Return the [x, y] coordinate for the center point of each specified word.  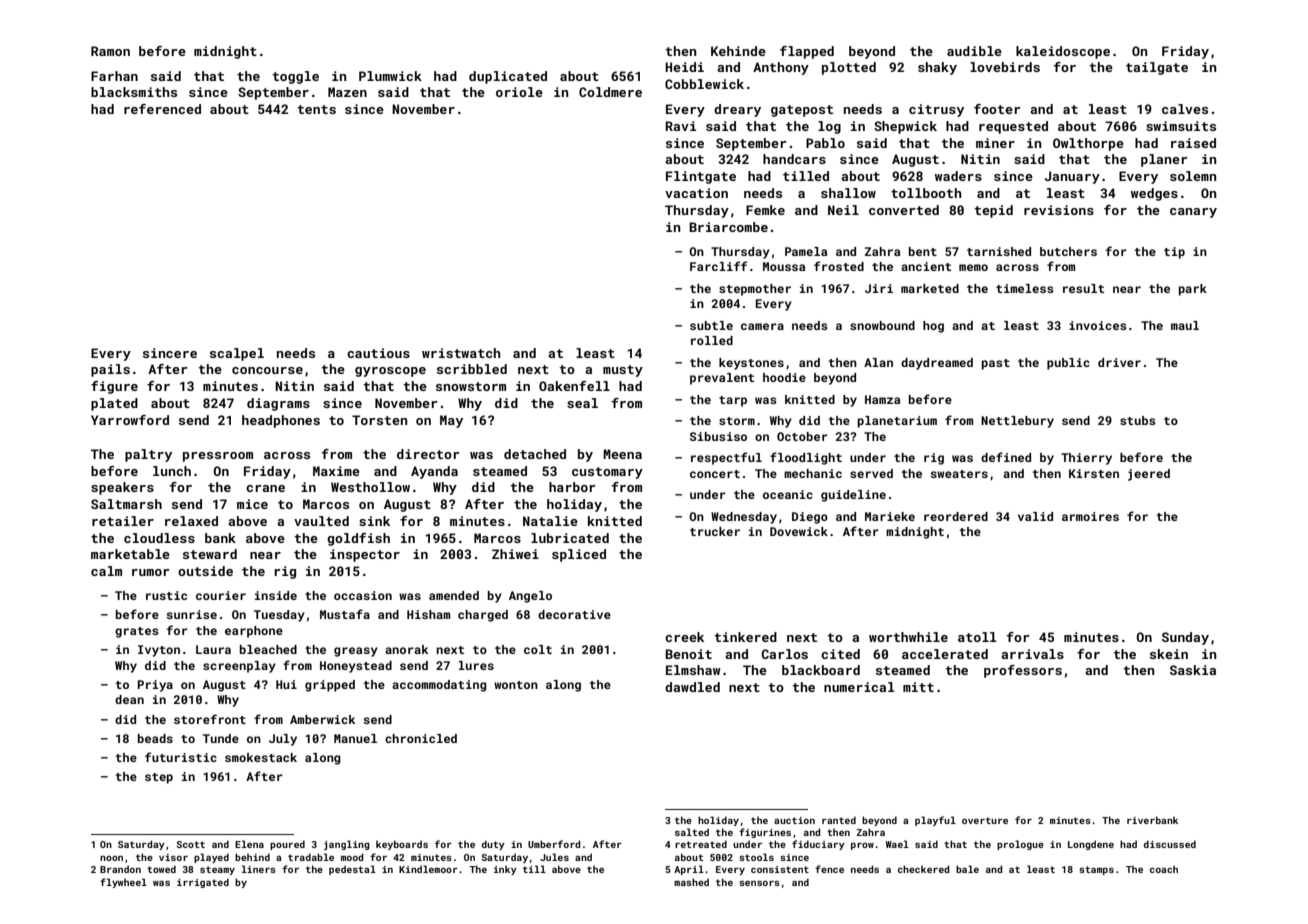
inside [276, 595]
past [996, 364]
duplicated [508, 77]
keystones [751, 364]
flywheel [123, 883]
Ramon [110, 51]
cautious [378, 353]
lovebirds [1005, 67]
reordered [956, 516]
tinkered [745, 637]
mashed [691, 882]
